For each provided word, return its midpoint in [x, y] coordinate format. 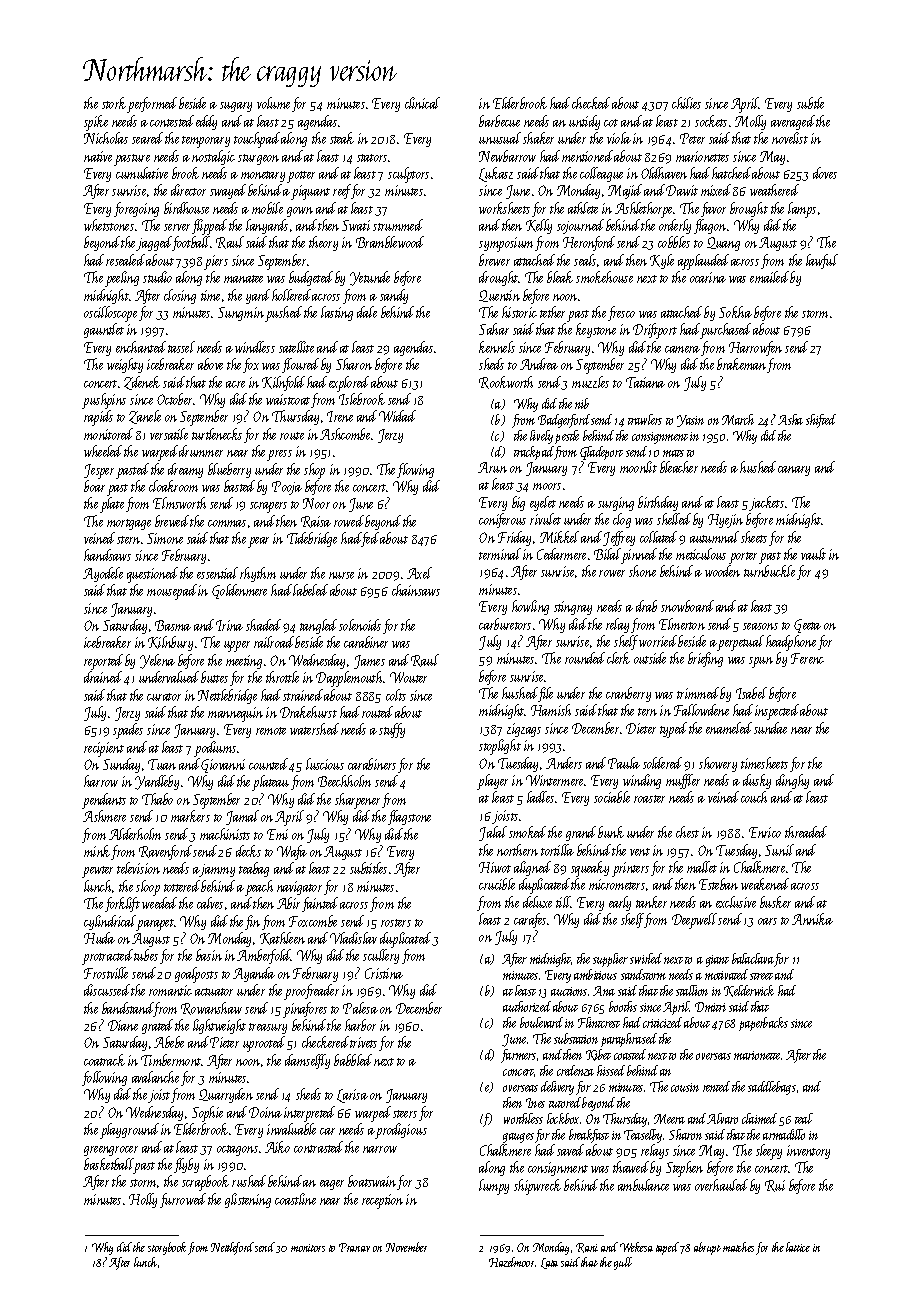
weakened [765, 884]
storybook [167, 1248]
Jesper [99, 471]
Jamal [242, 817]
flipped [209, 227]
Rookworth [506, 382]
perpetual [740, 643]
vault [813, 554]
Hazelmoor [511, 1262]
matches [738, 1247]
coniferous [502, 520]
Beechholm [344, 781]
